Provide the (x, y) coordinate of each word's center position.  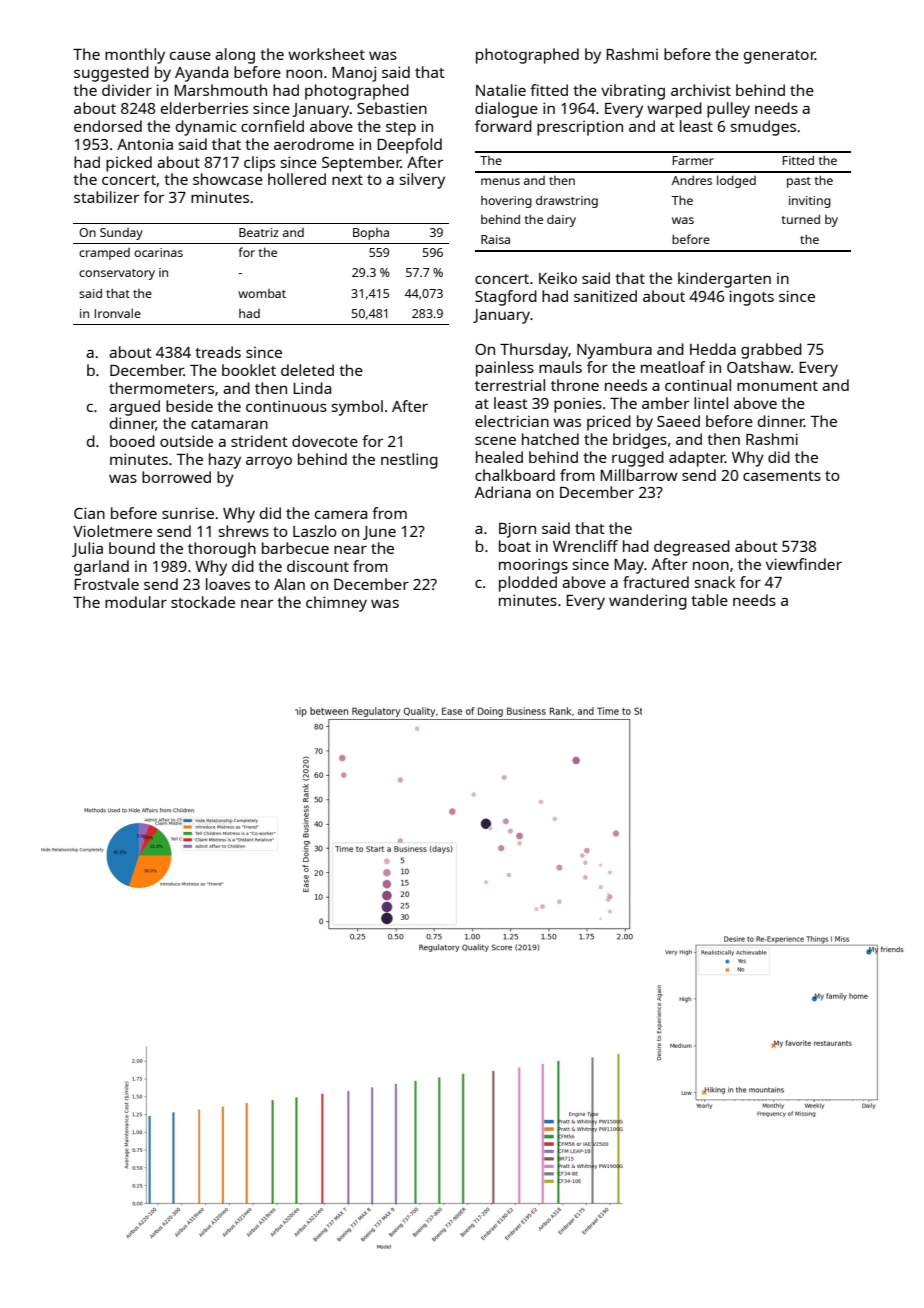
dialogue (506, 110)
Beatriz (259, 232)
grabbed (771, 351)
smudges (763, 128)
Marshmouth (220, 90)
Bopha (371, 234)
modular (136, 602)
